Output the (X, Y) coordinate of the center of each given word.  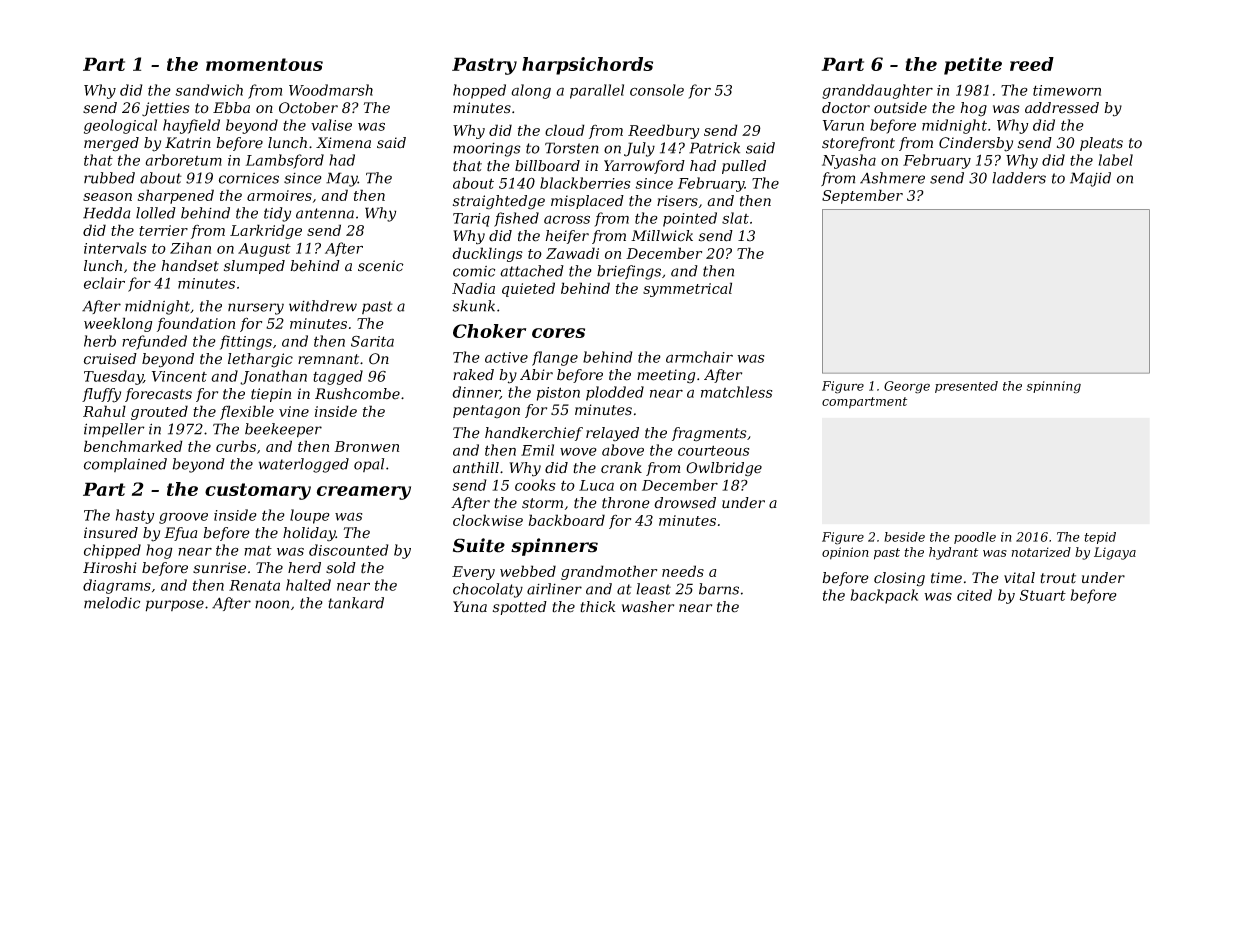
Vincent (179, 376)
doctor (846, 108)
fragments (709, 434)
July (639, 149)
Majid (1090, 179)
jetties (166, 109)
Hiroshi (110, 568)
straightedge (499, 202)
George (907, 387)
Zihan (190, 248)
